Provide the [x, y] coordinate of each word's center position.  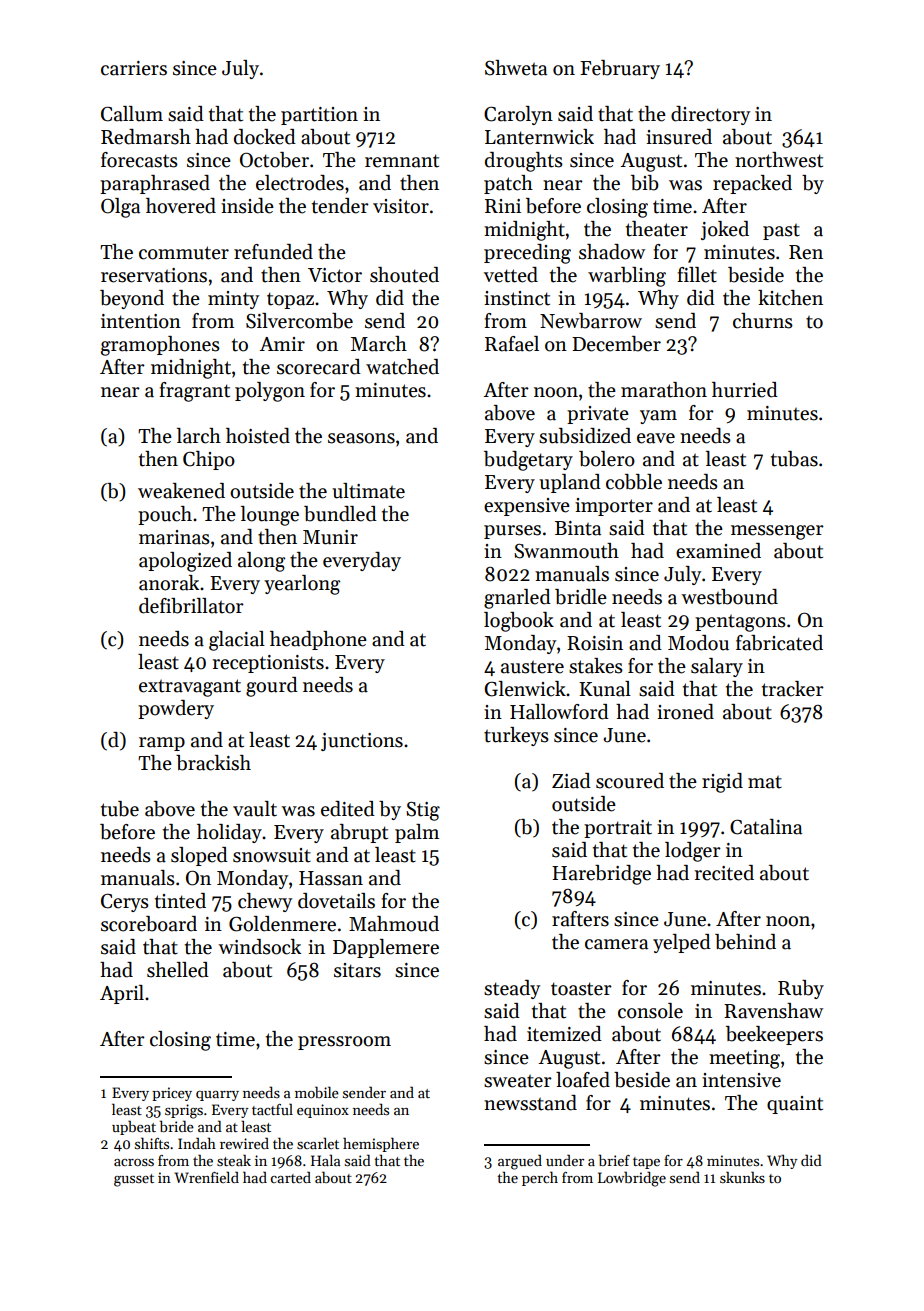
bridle [581, 597]
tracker [793, 689]
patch [508, 184]
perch [540, 1178]
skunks [742, 1177]
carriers [134, 68]
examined [718, 551]
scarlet [318, 1143]
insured [679, 137]
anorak [169, 583]
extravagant [190, 688]
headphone [318, 640]
